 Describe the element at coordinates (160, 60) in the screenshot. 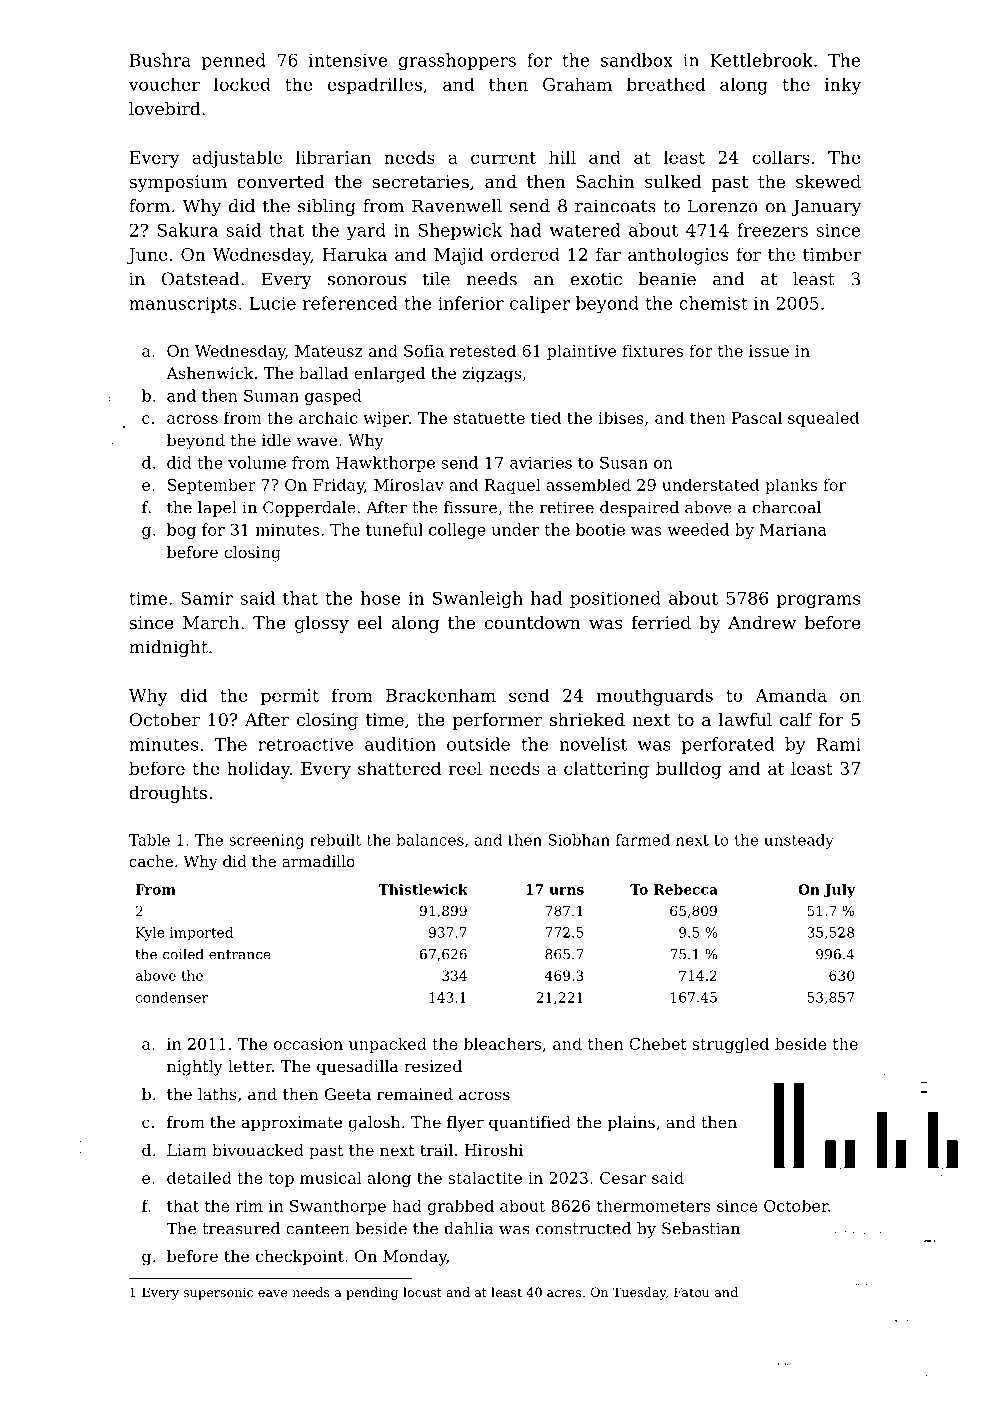

I see `Bushra` at that location.
